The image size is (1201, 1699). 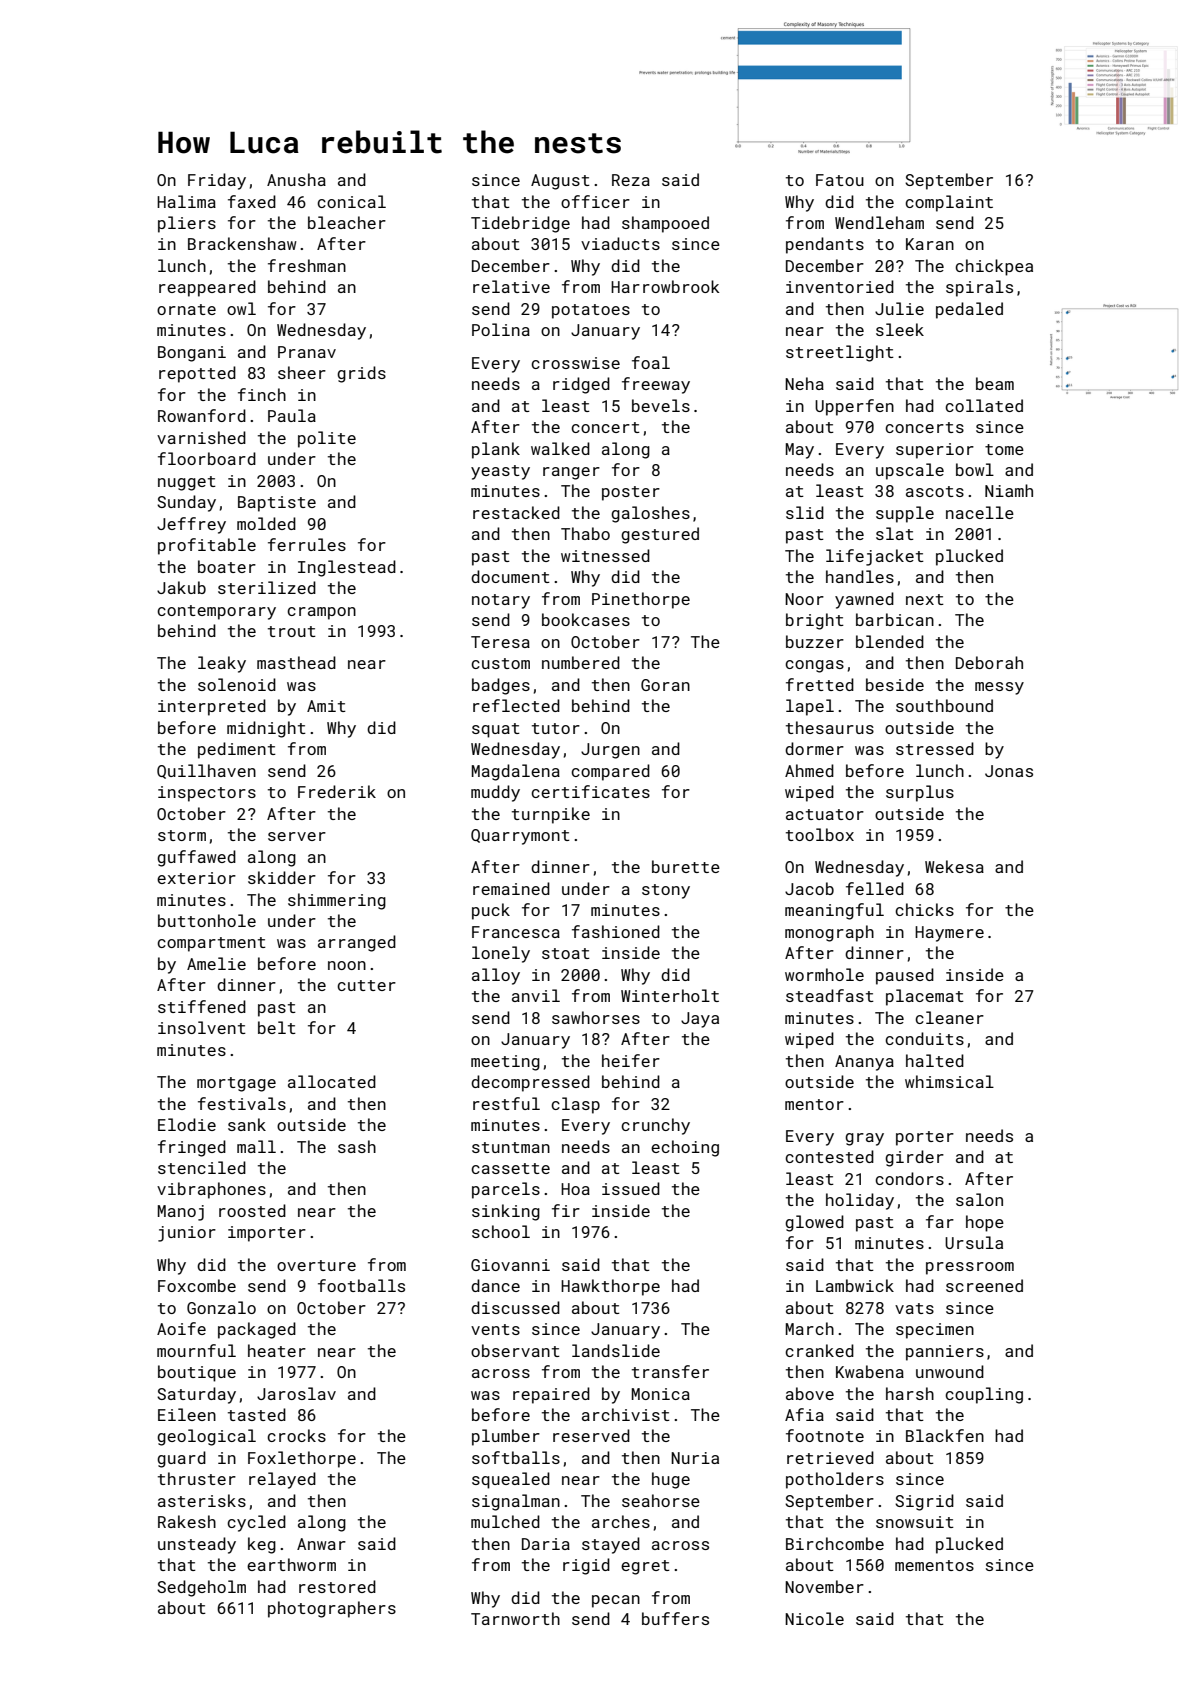 I want to click on Hawkthorpe, so click(x=610, y=1287).
